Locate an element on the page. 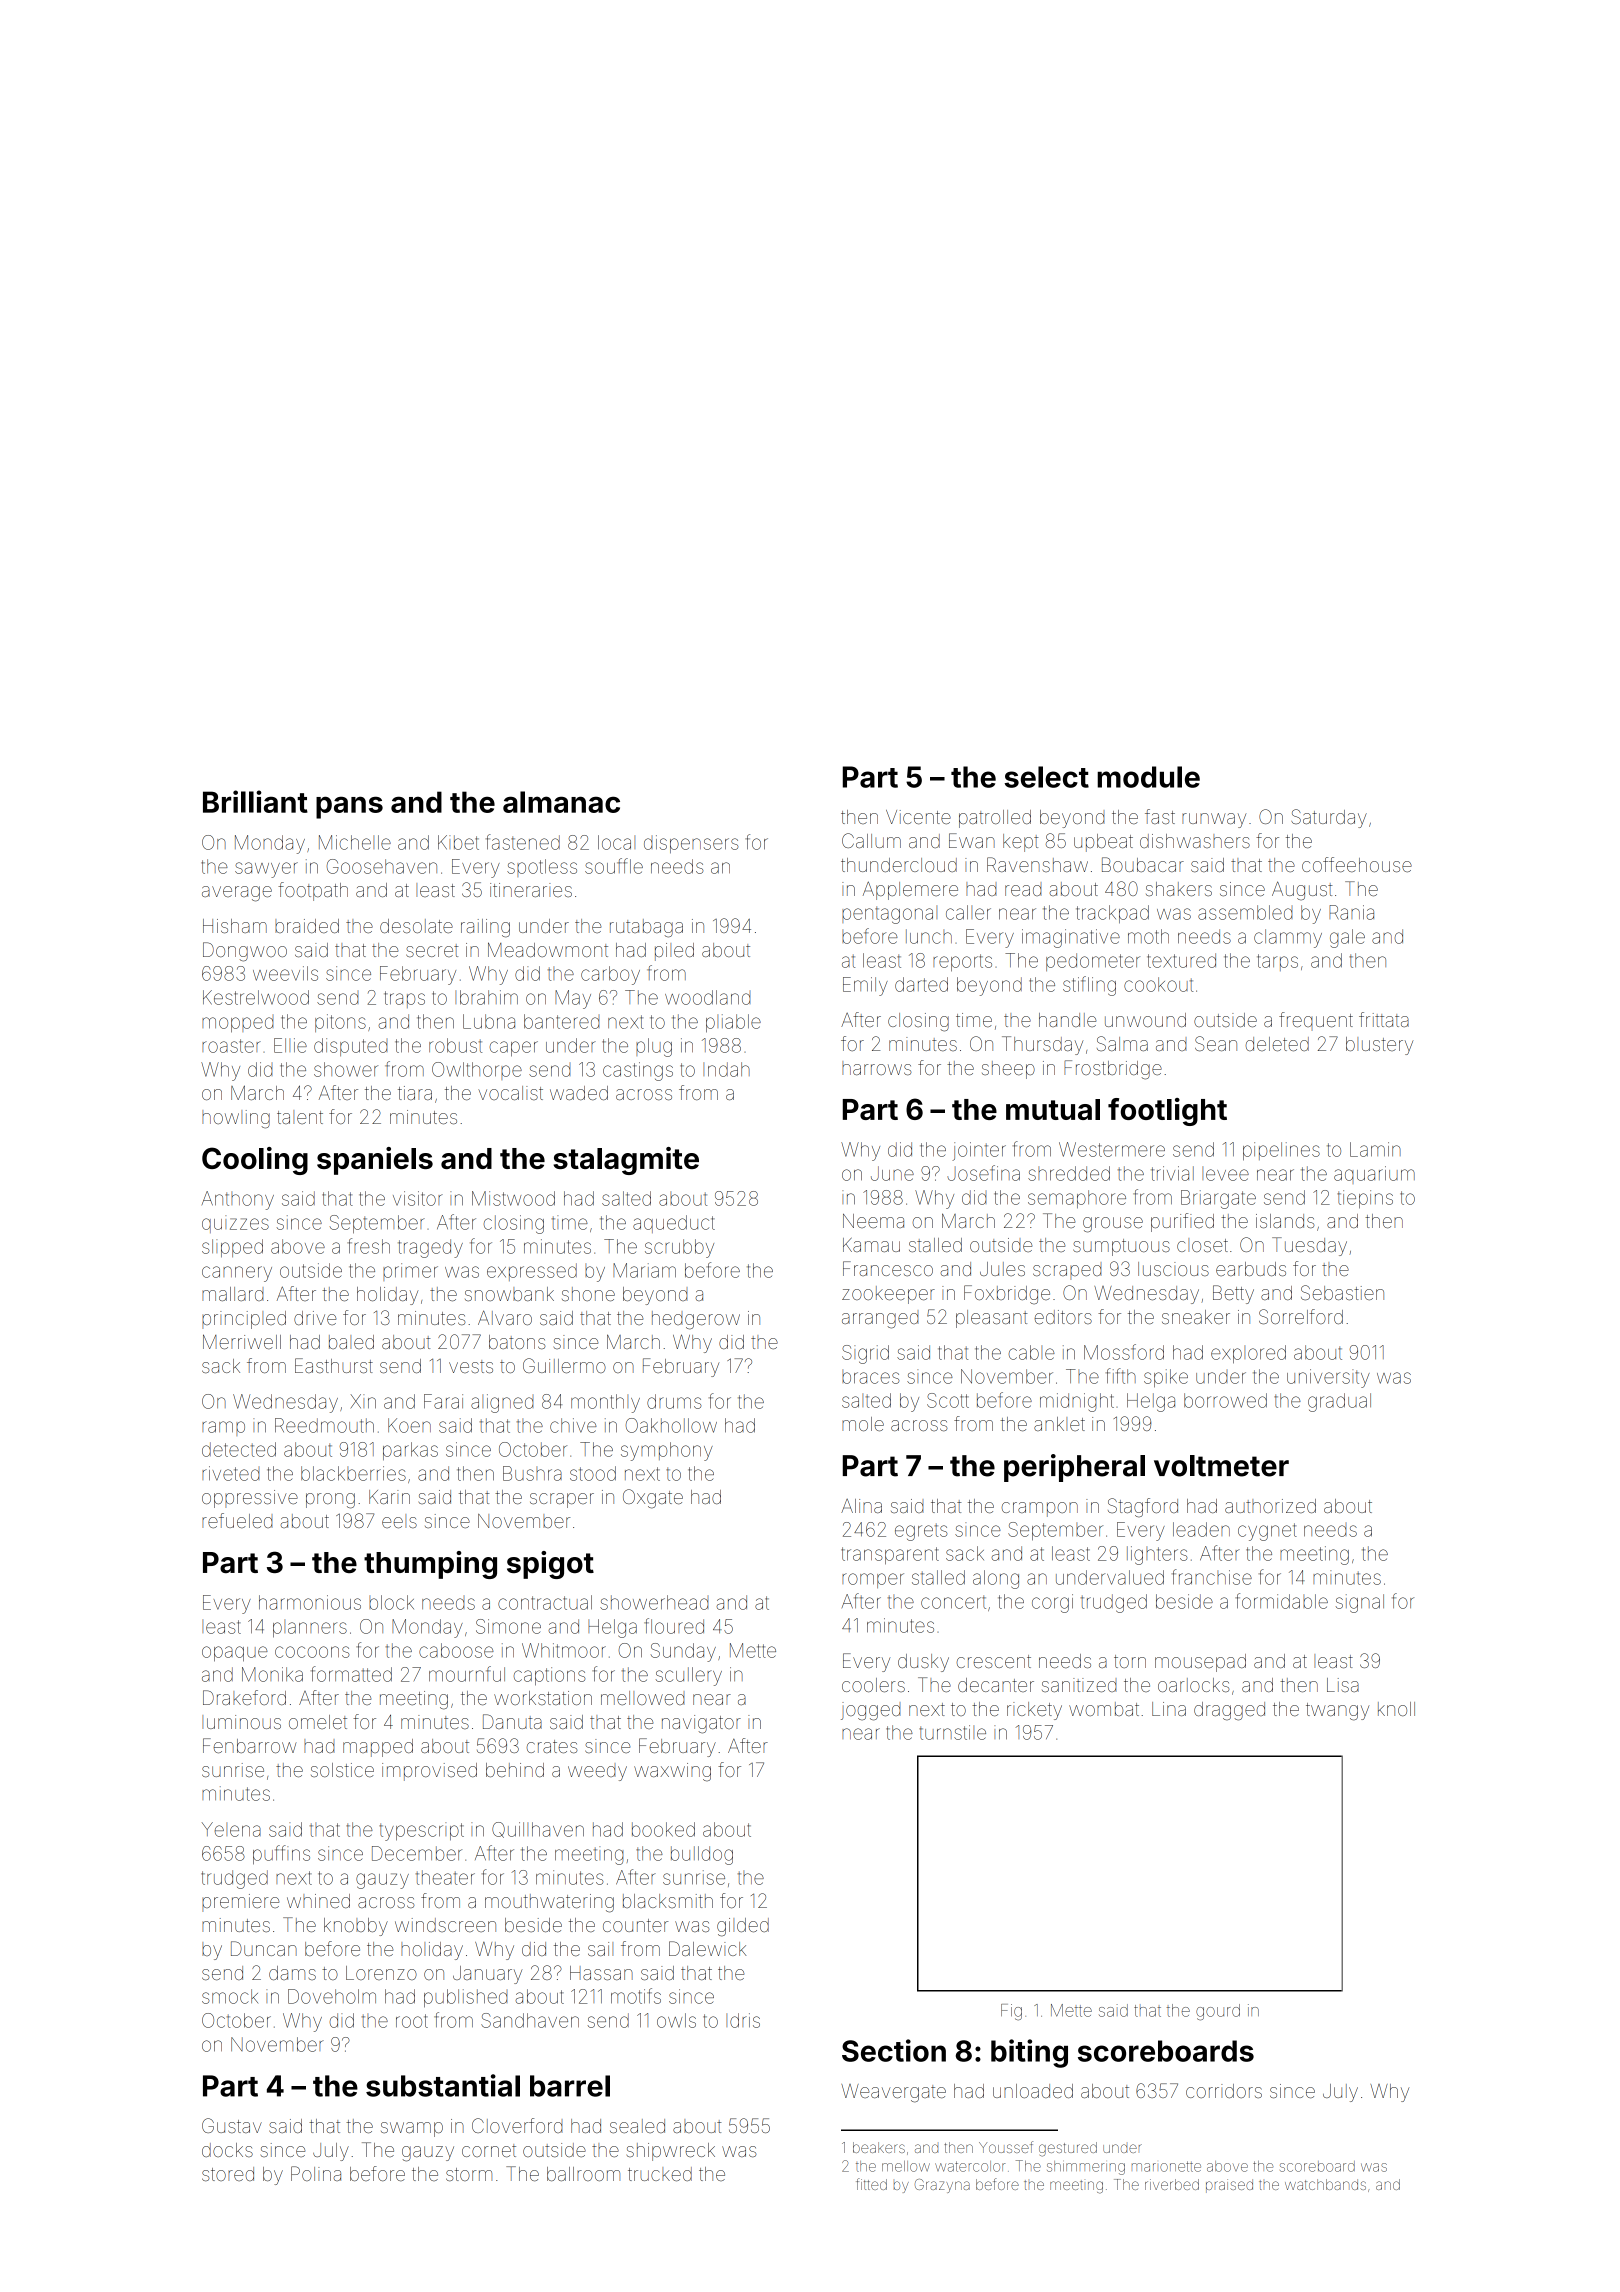 The width and height of the image is (1620, 2292). Indah is located at coordinates (726, 1069).
